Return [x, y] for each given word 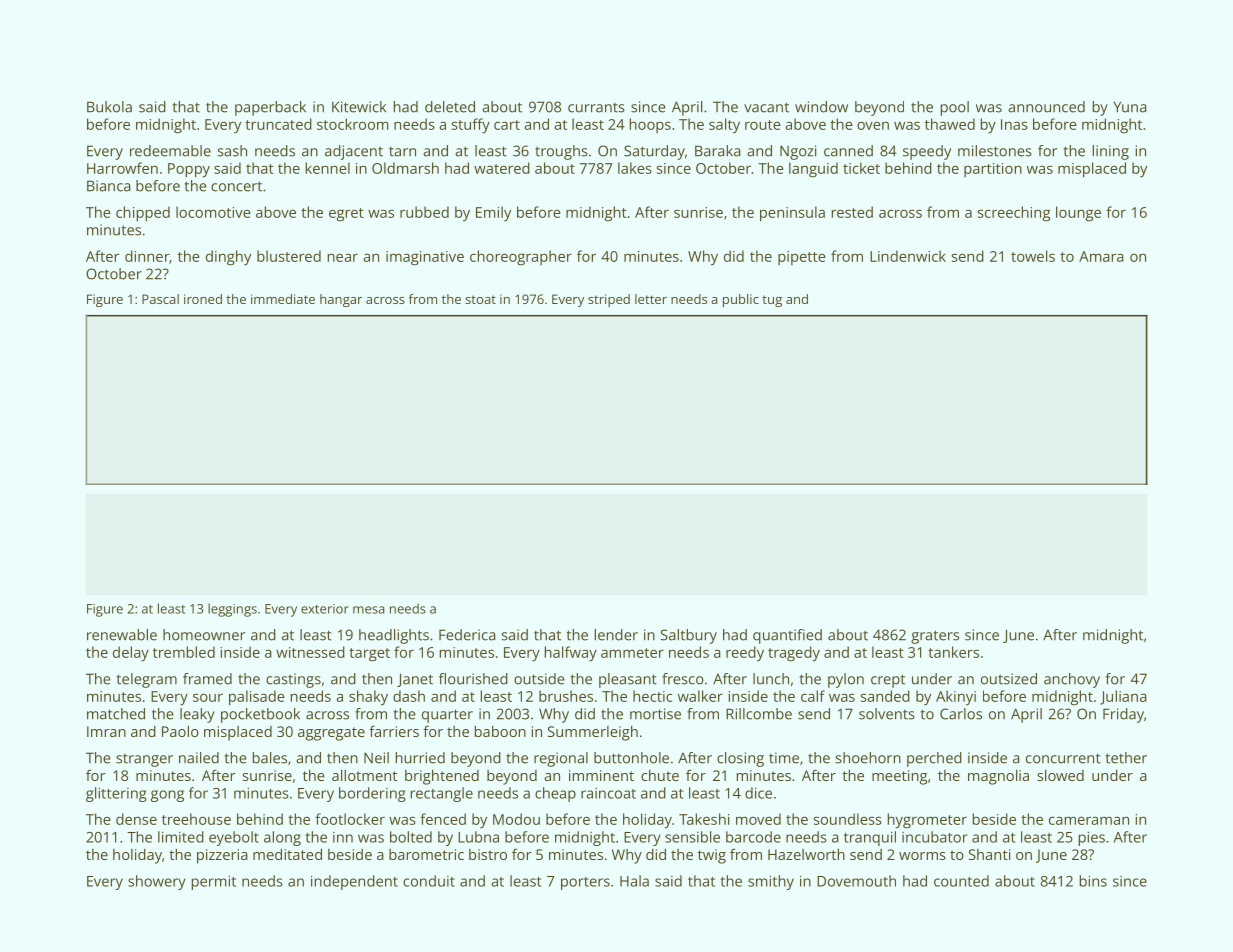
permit [214, 882]
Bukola [109, 107]
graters [935, 637]
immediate [283, 299]
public [741, 300]
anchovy [1072, 680]
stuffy [471, 126]
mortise [655, 714]
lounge [1078, 213]
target [369, 655]
